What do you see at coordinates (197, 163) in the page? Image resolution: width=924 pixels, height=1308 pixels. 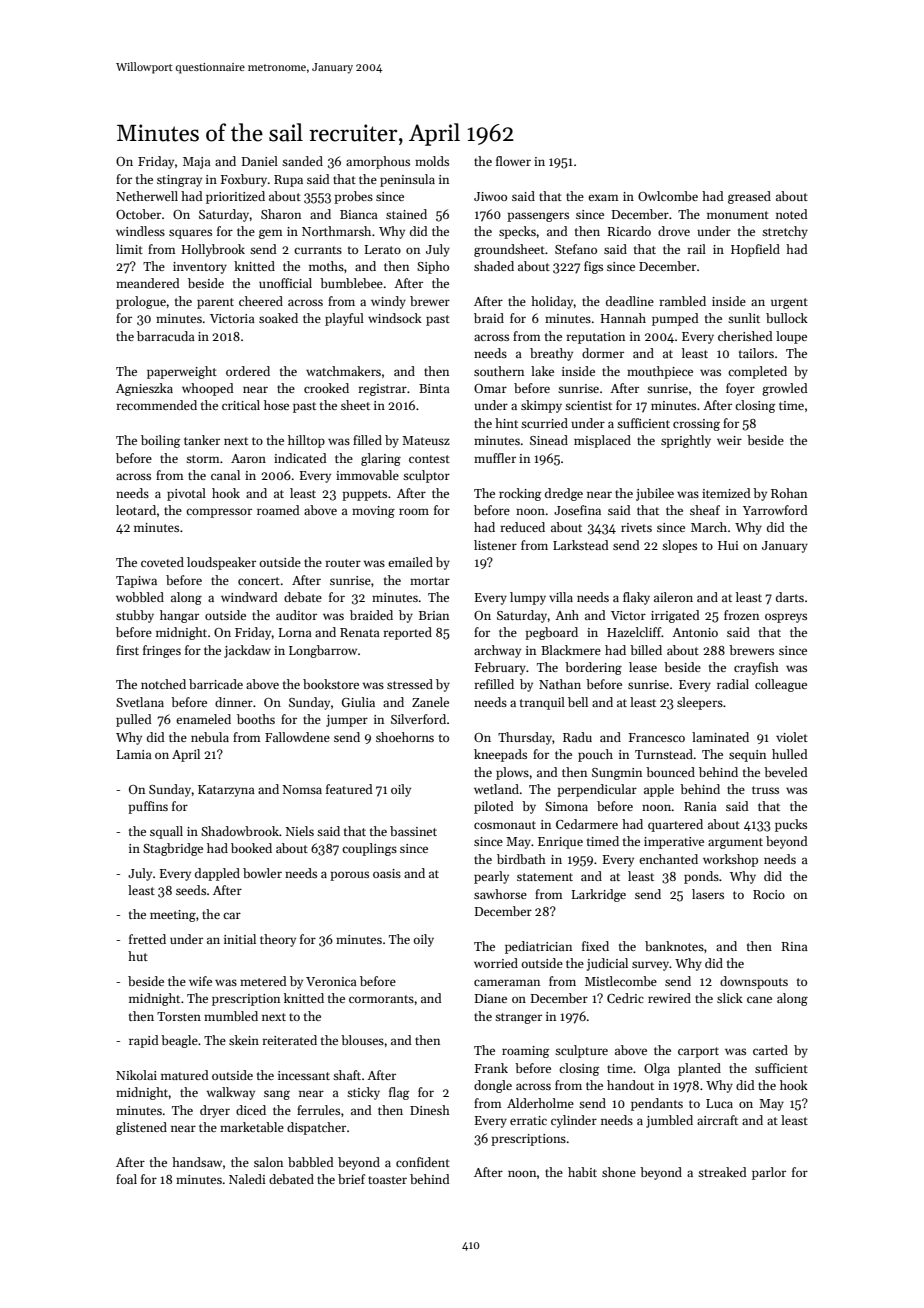 I see `Maja` at bounding box center [197, 163].
